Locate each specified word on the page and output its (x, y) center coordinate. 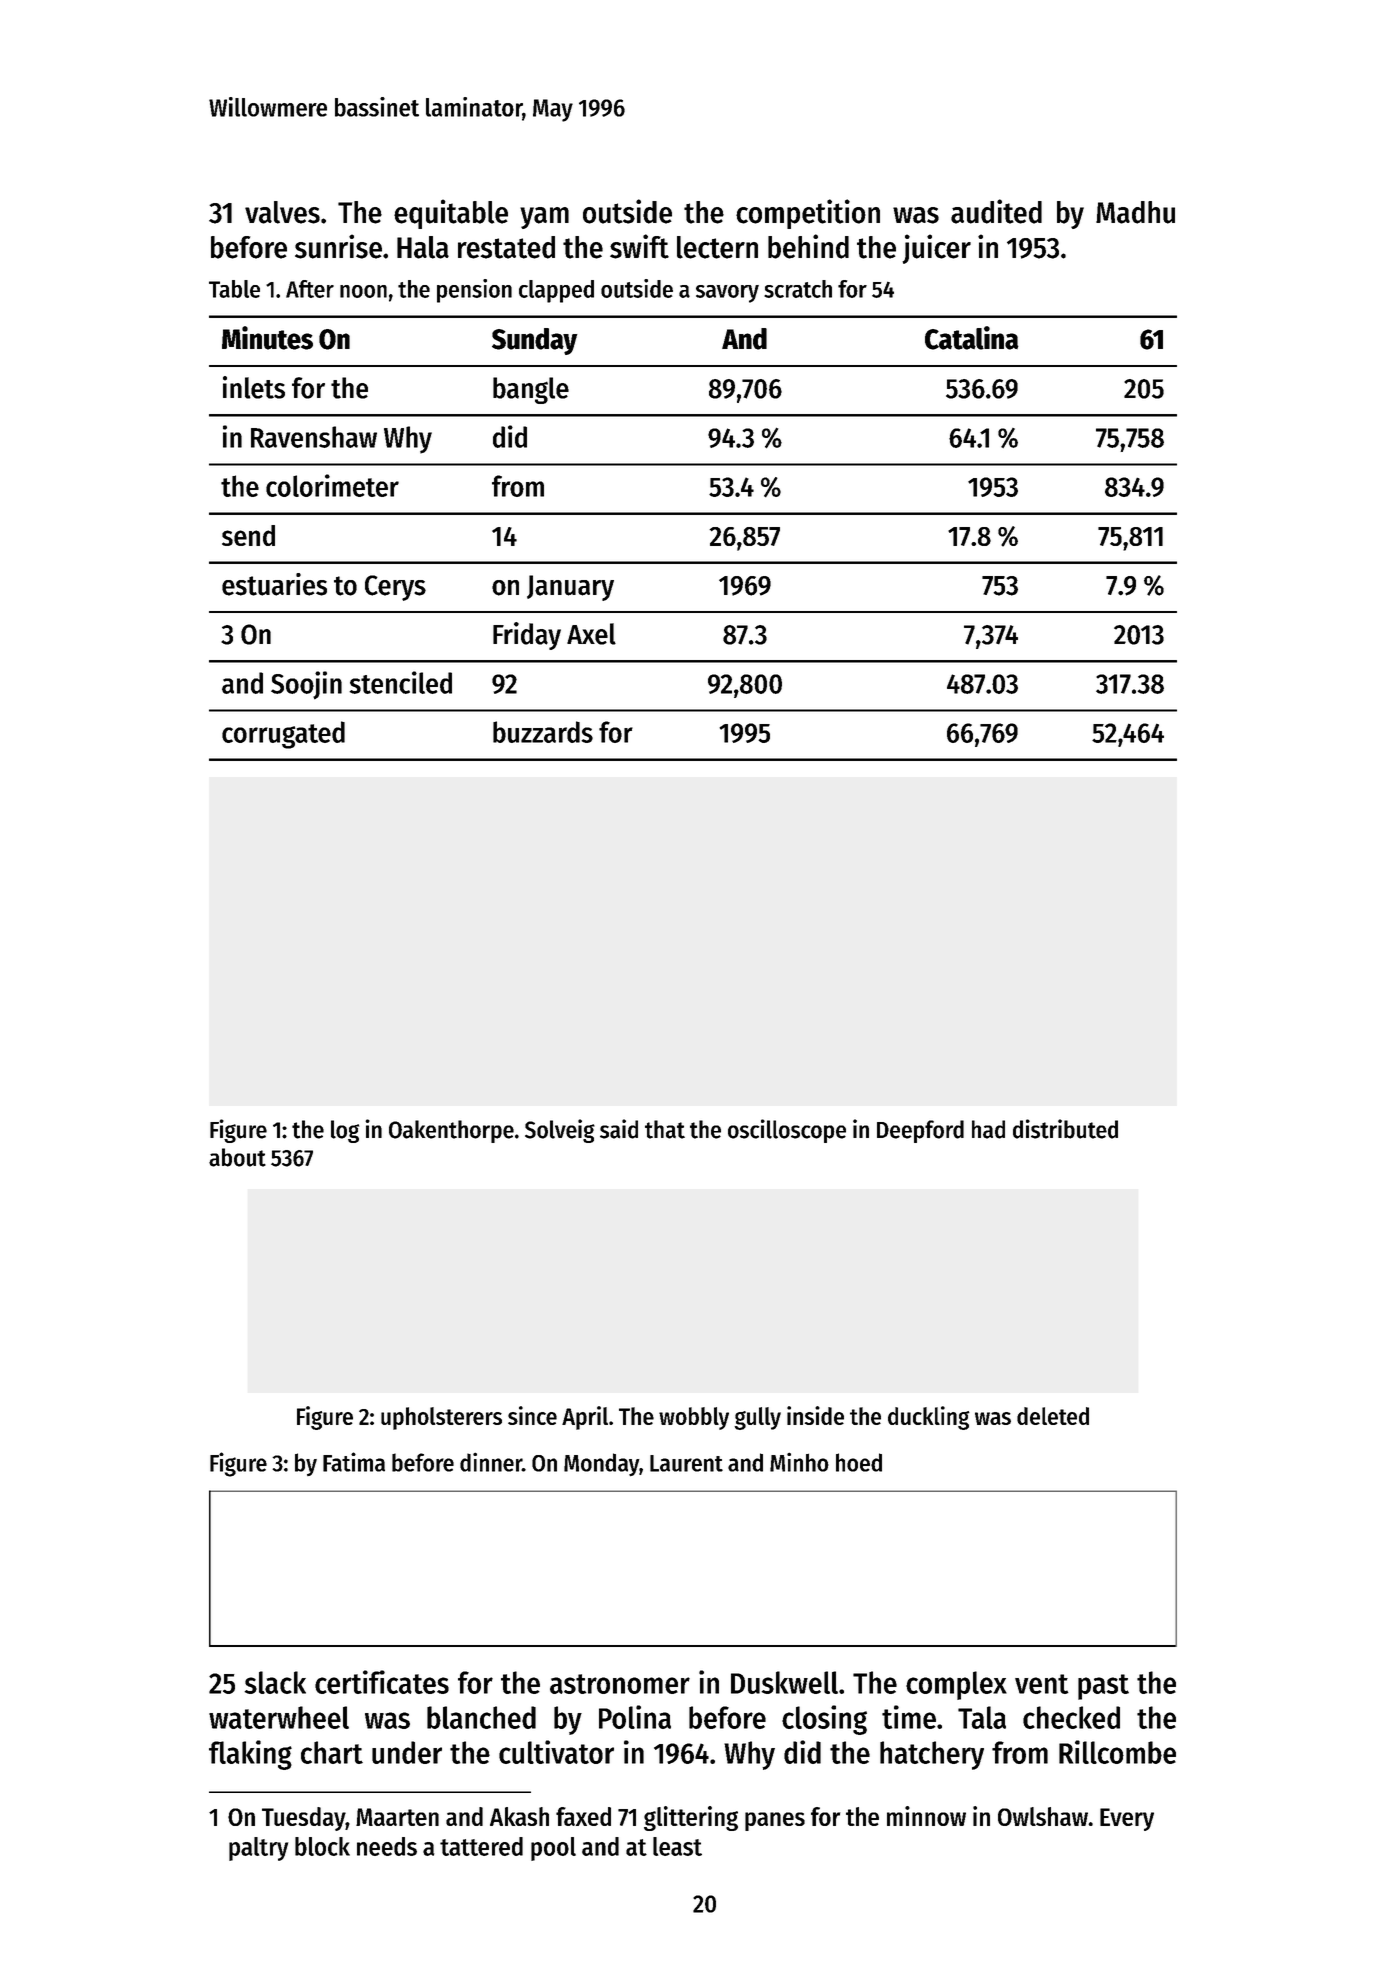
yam (544, 218)
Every (1127, 1819)
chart (332, 1752)
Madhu (1135, 212)
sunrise (338, 246)
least (677, 1846)
